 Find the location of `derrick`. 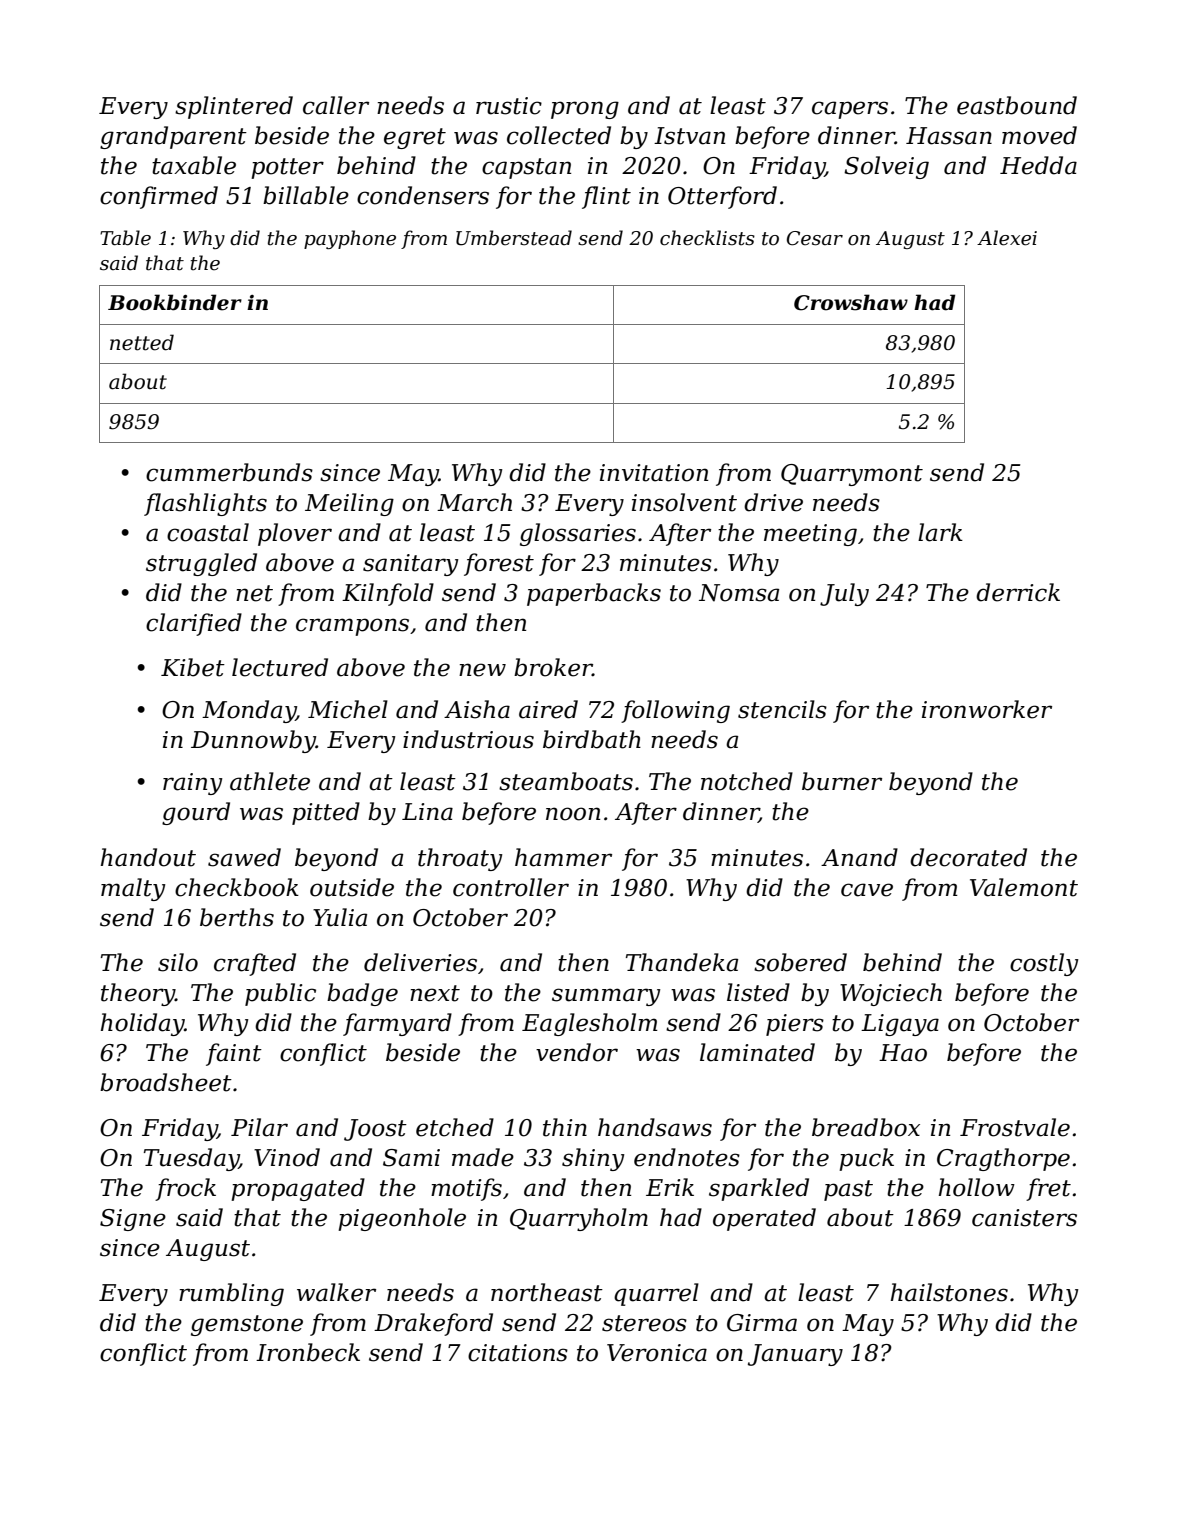

derrick is located at coordinates (1018, 592).
